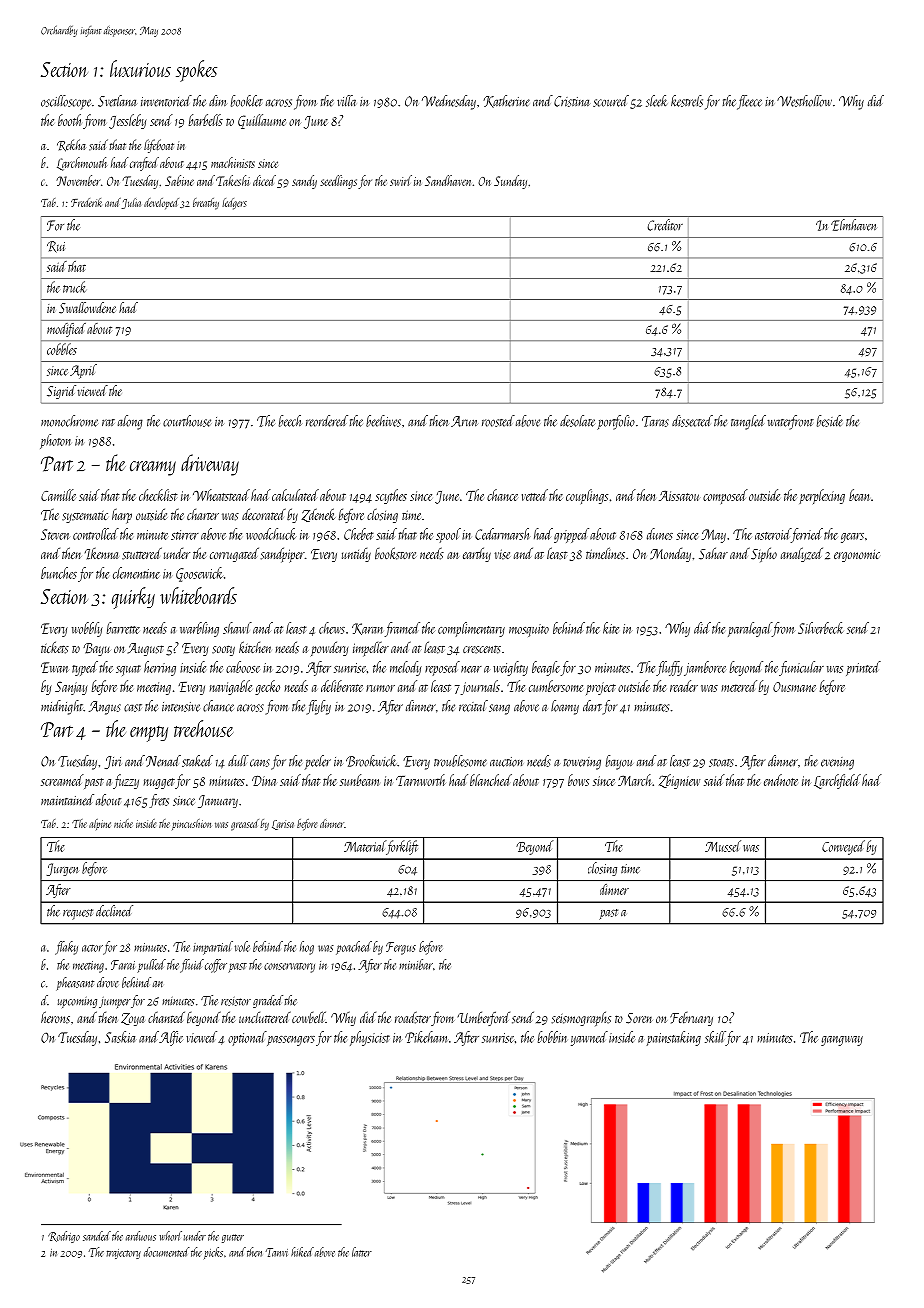  What do you see at coordinates (359, 780) in the screenshot?
I see `sunbeam` at bounding box center [359, 780].
